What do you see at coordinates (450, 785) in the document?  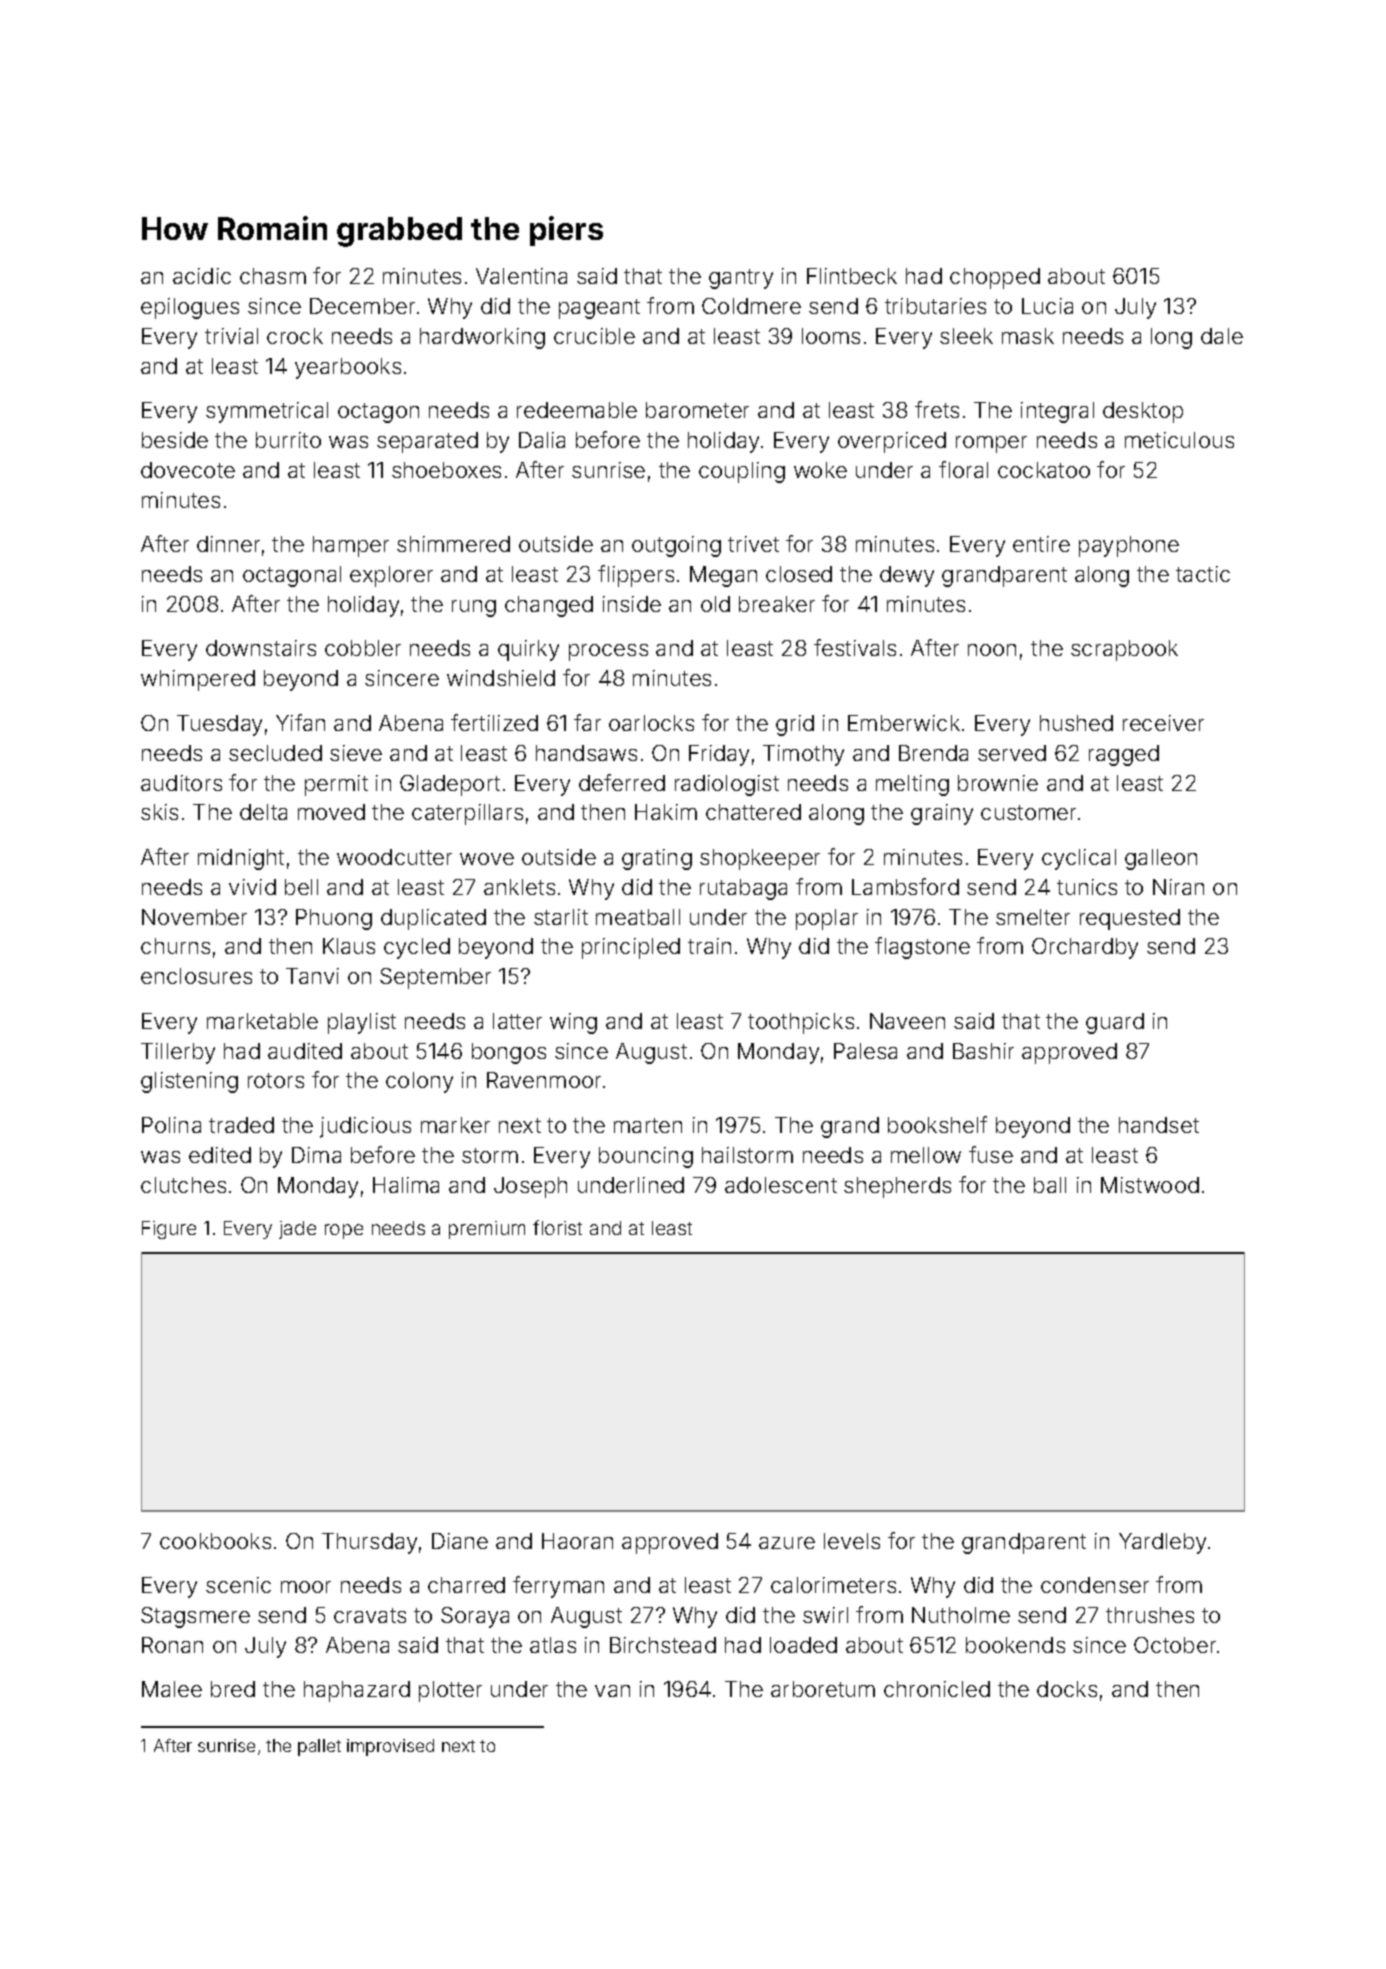 I see `Gladeport` at bounding box center [450, 785].
